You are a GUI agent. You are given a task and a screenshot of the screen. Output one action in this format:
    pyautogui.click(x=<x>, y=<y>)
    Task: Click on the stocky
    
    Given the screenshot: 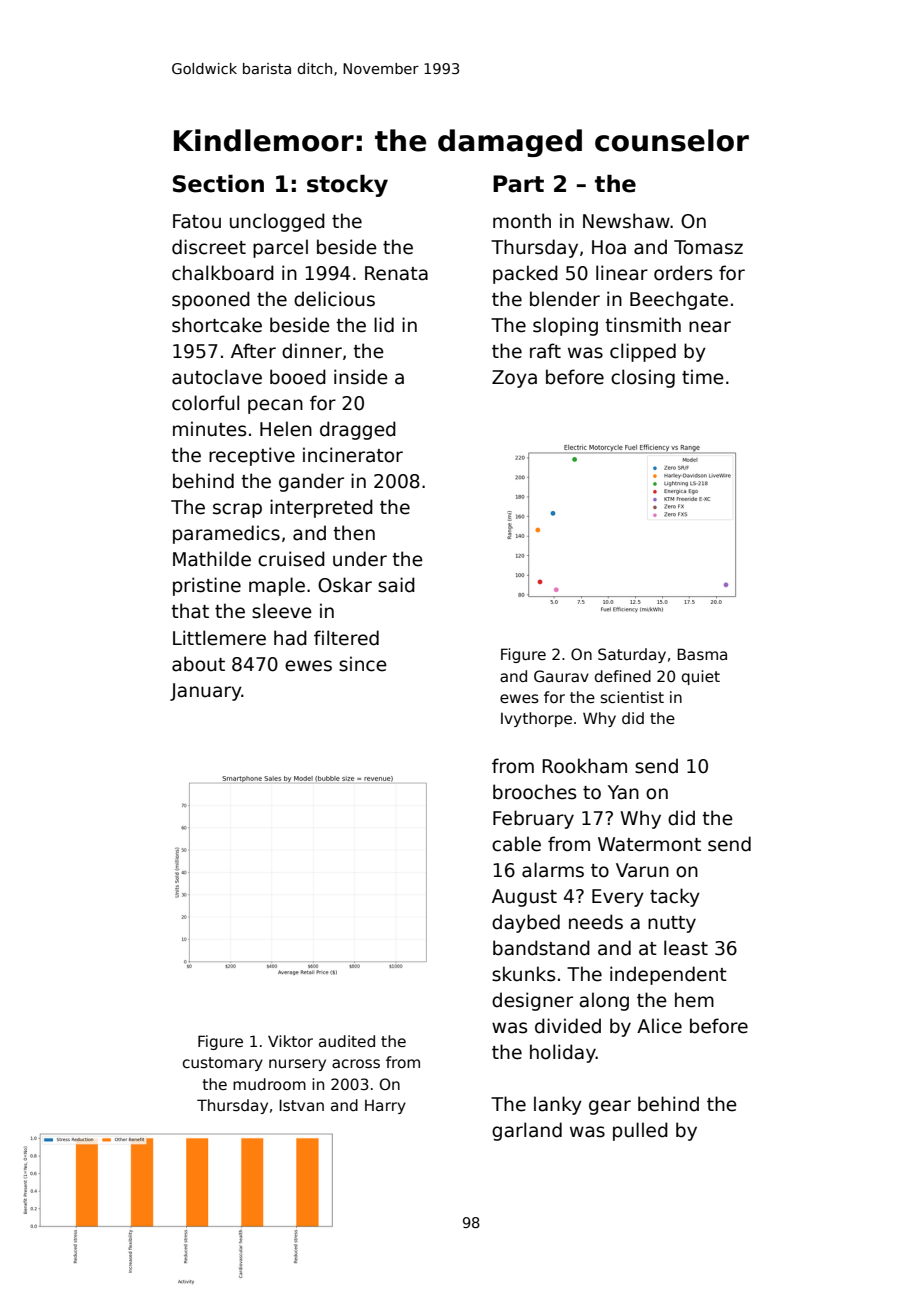 What is the action you would take?
    pyautogui.click(x=347, y=186)
